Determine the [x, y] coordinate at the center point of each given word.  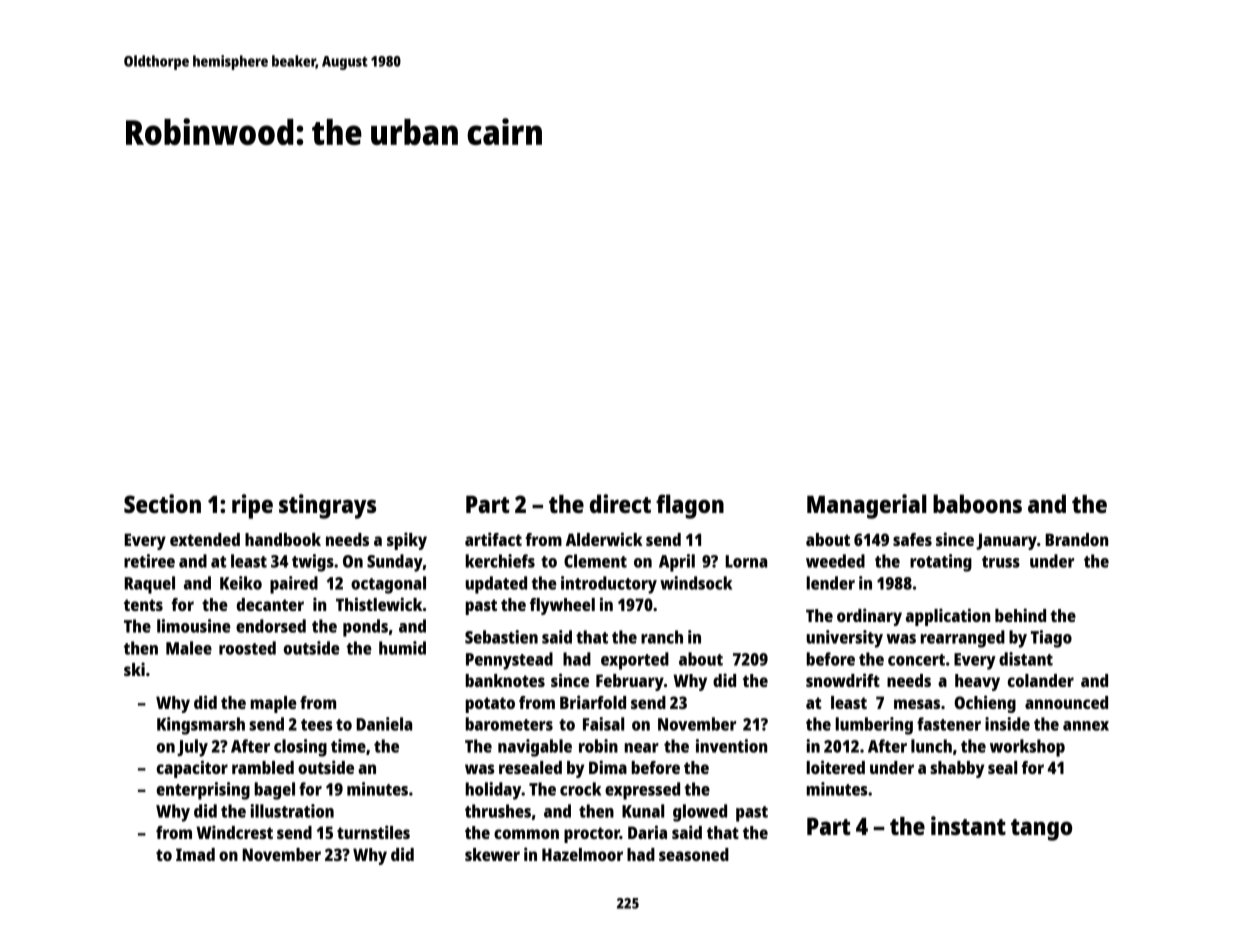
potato [490, 705]
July [192, 748]
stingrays [327, 506]
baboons [977, 503]
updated [496, 585]
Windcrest [234, 832]
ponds [365, 628]
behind [1020, 615]
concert [916, 660]
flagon [690, 506]
